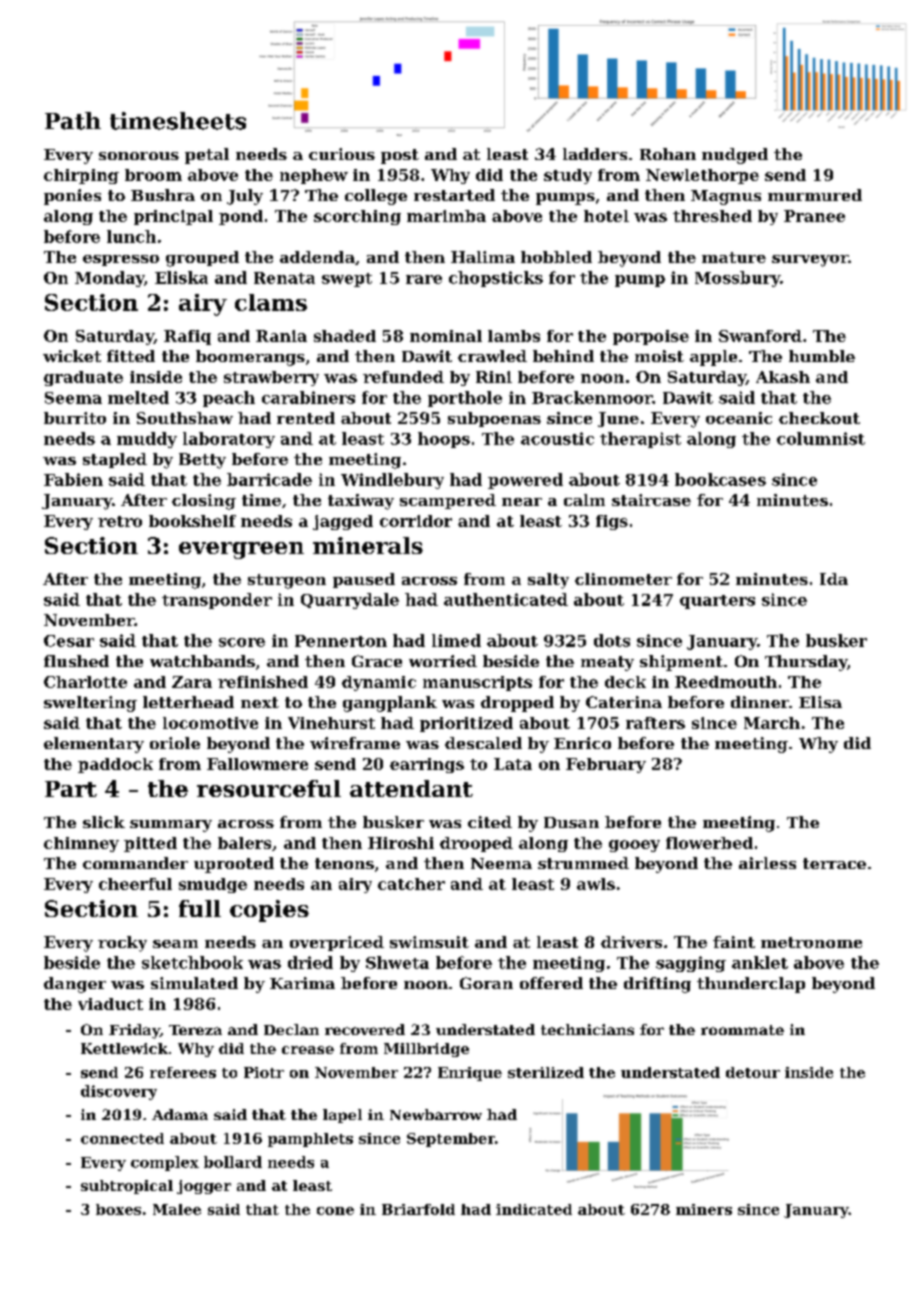  What do you see at coordinates (291, 1029) in the document?
I see `Declan` at bounding box center [291, 1029].
